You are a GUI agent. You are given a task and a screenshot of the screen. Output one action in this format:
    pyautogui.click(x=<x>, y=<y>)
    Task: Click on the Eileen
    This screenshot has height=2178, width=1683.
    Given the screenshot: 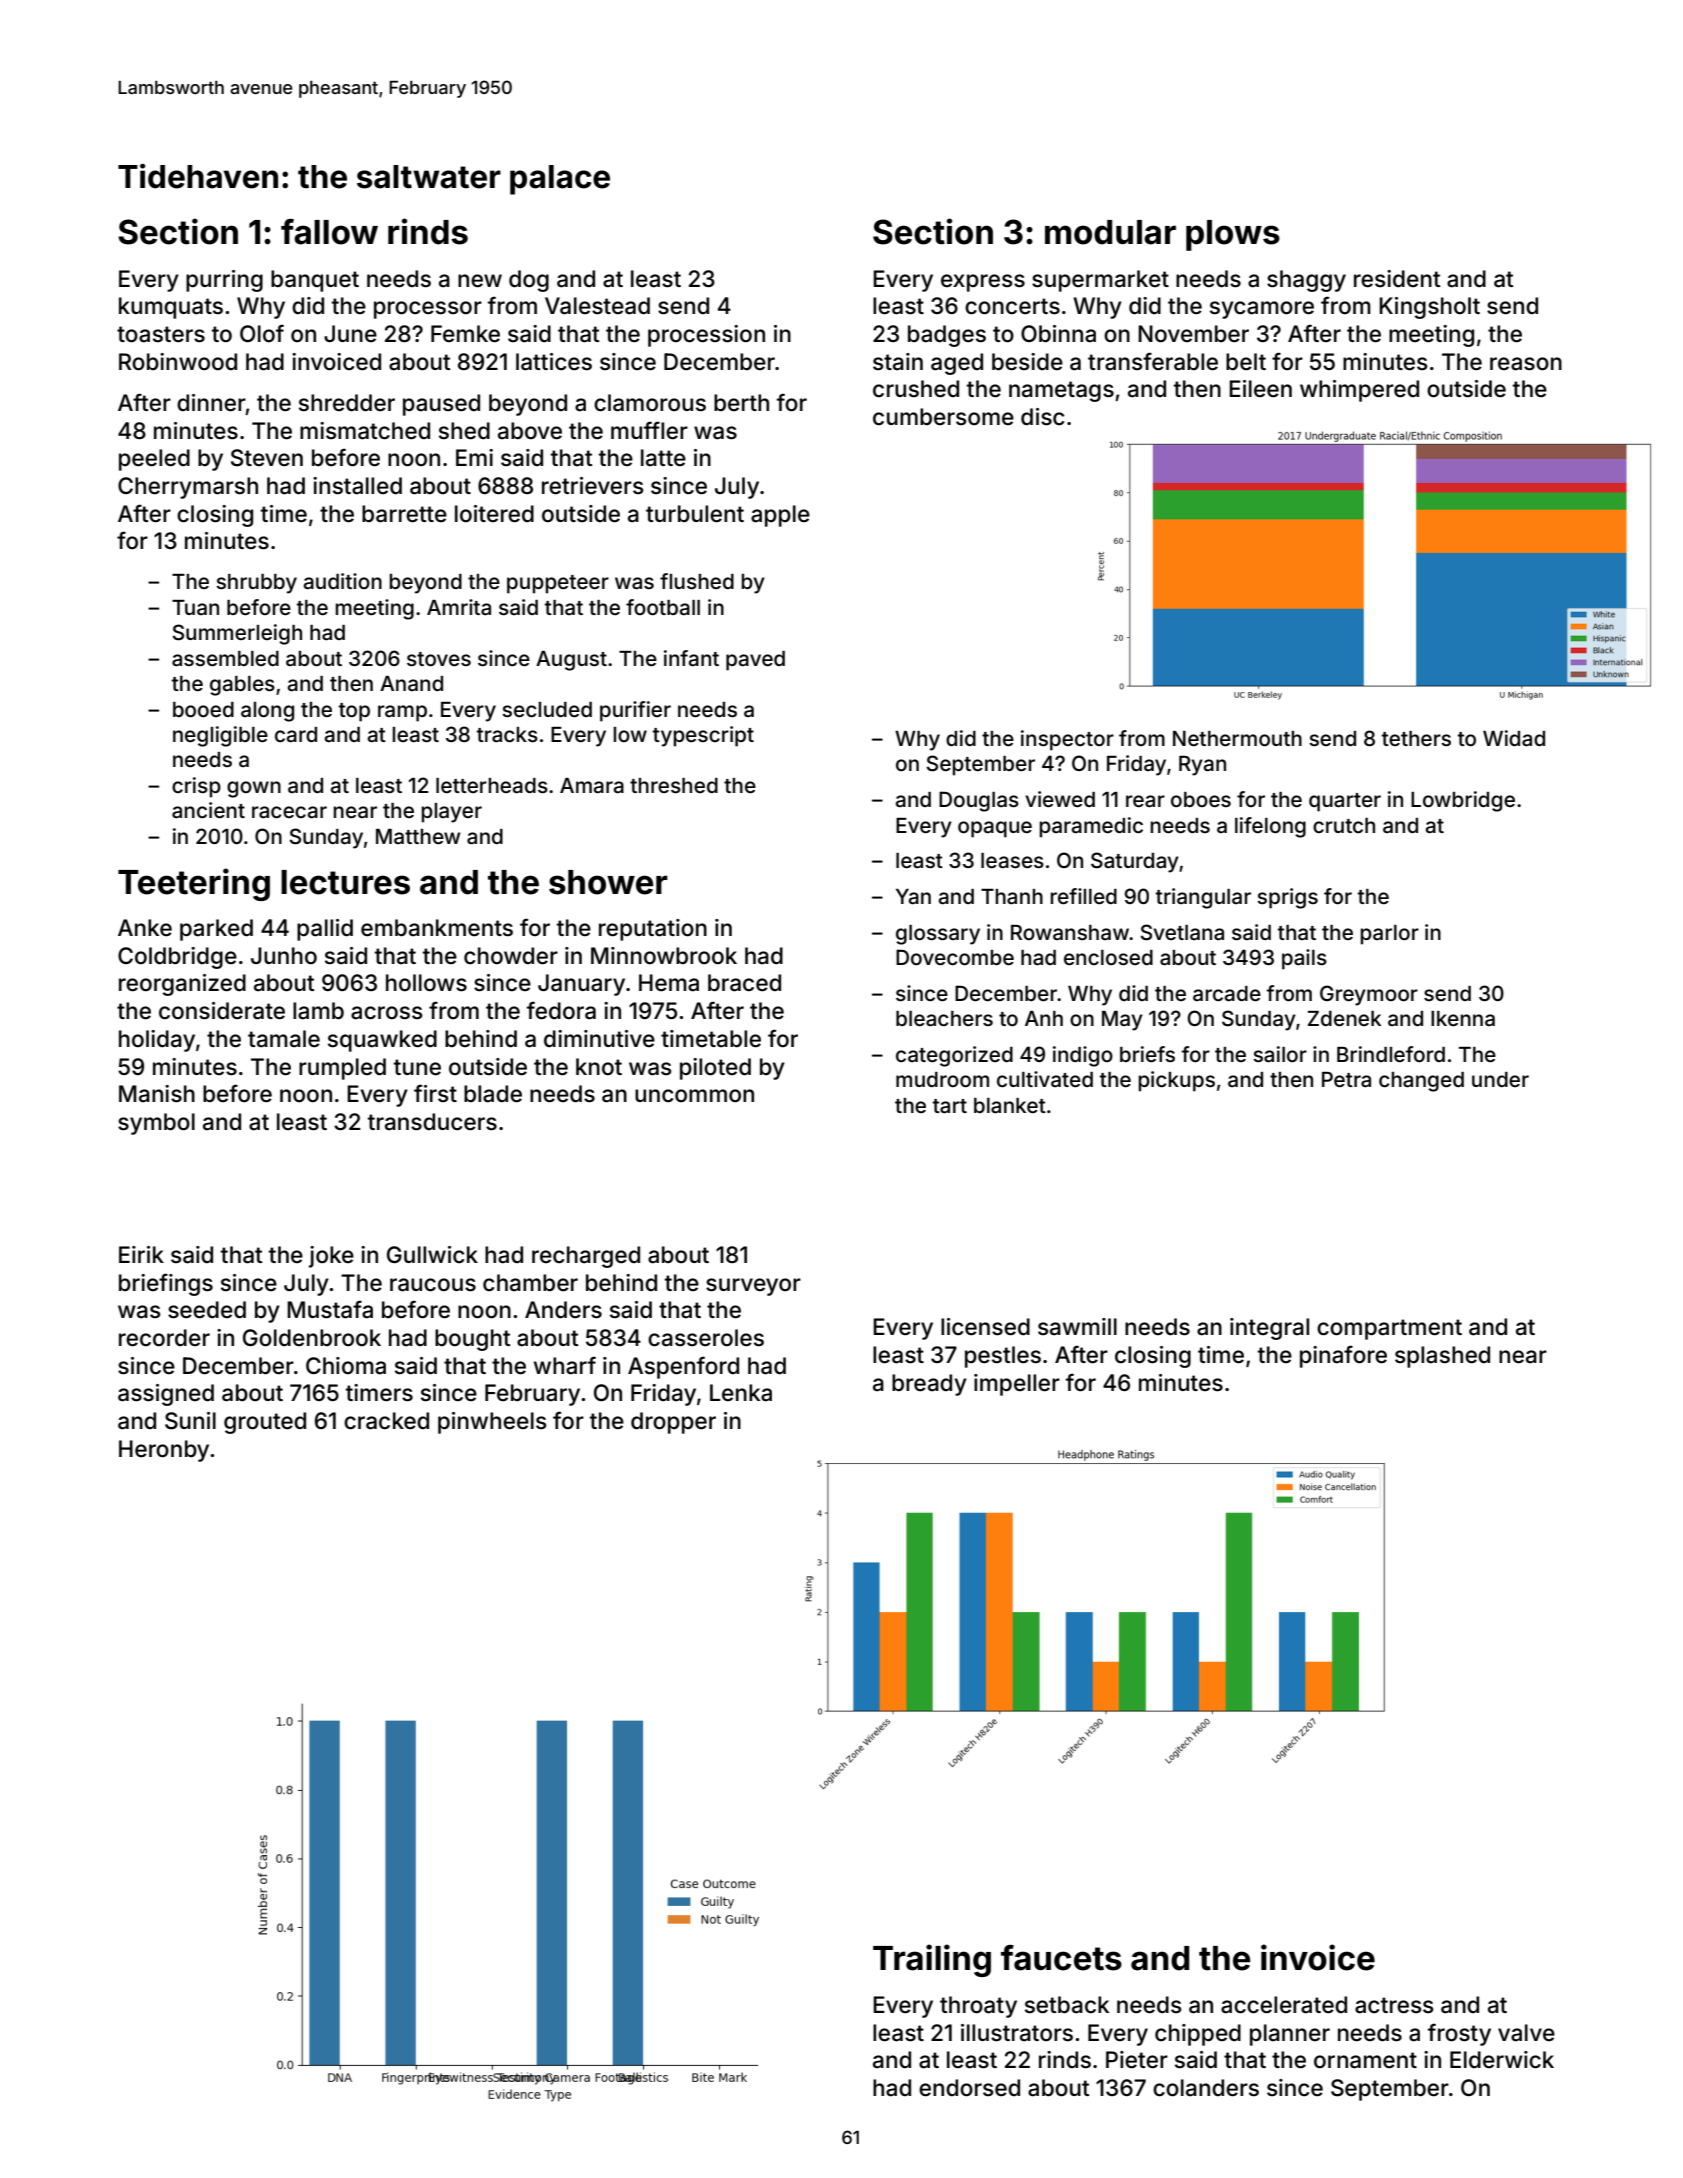 What is the action you would take?
    pyautogui.click(x=1260, y=389)
